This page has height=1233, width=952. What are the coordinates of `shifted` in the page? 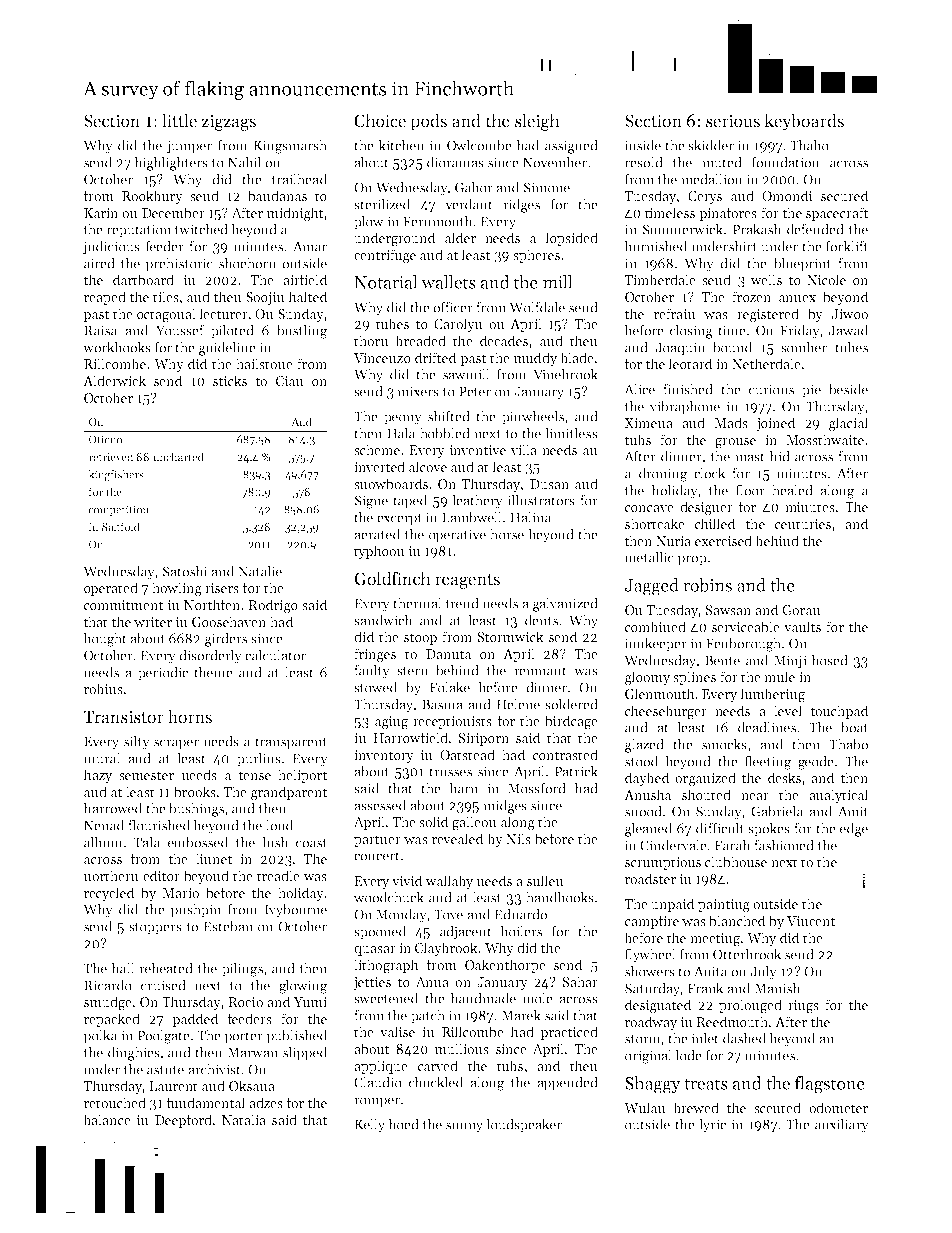 It's located at (449, 416).
